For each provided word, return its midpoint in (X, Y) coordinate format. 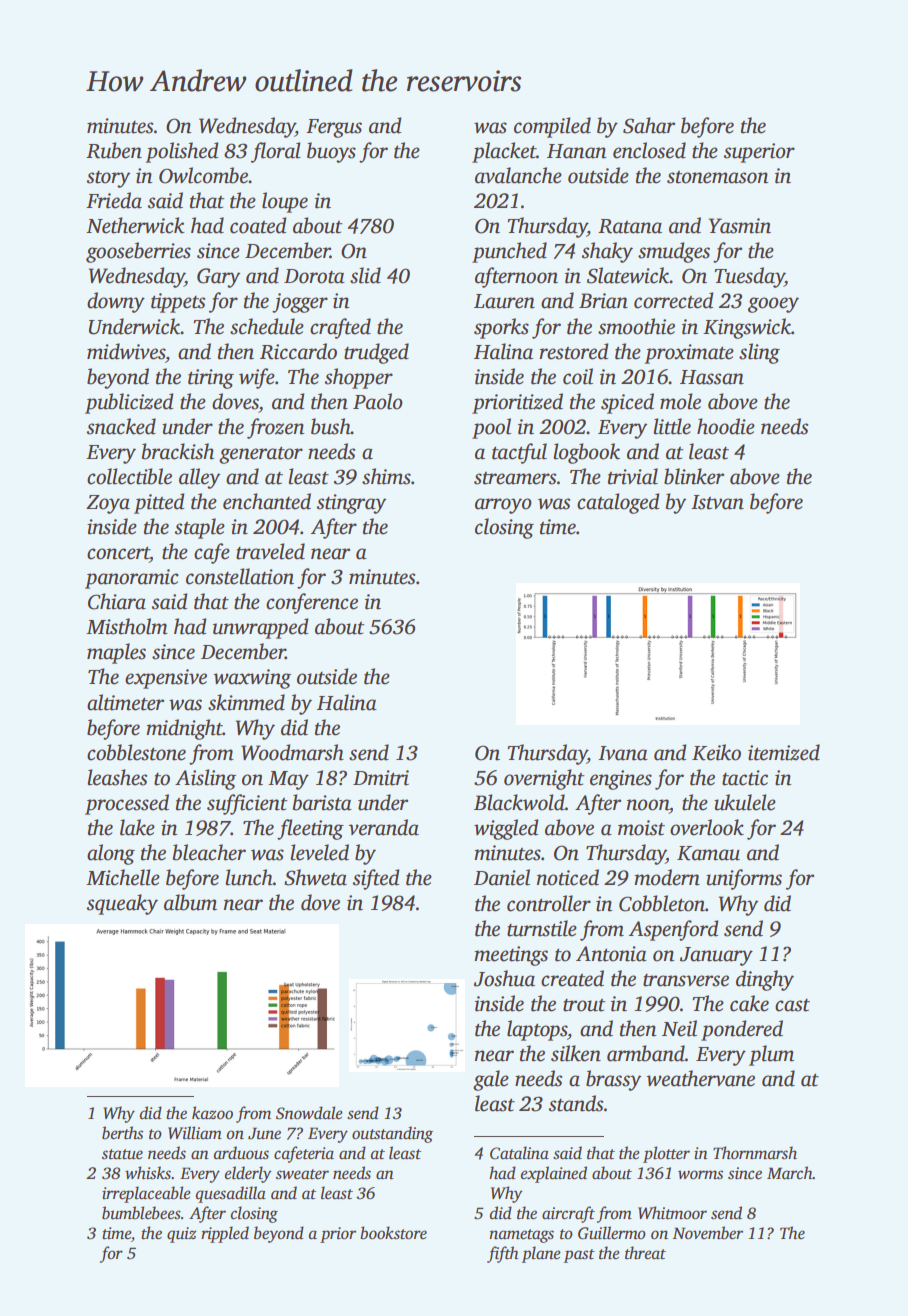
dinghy (765, 980)
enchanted (267, 501)
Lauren (504, 301)
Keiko (716, 752)
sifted (376, 879)
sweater (302, 1174)
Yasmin (740, 226)
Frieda (114, 200)
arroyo (503, 506)
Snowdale (309, 1113)
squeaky (122, 904)
